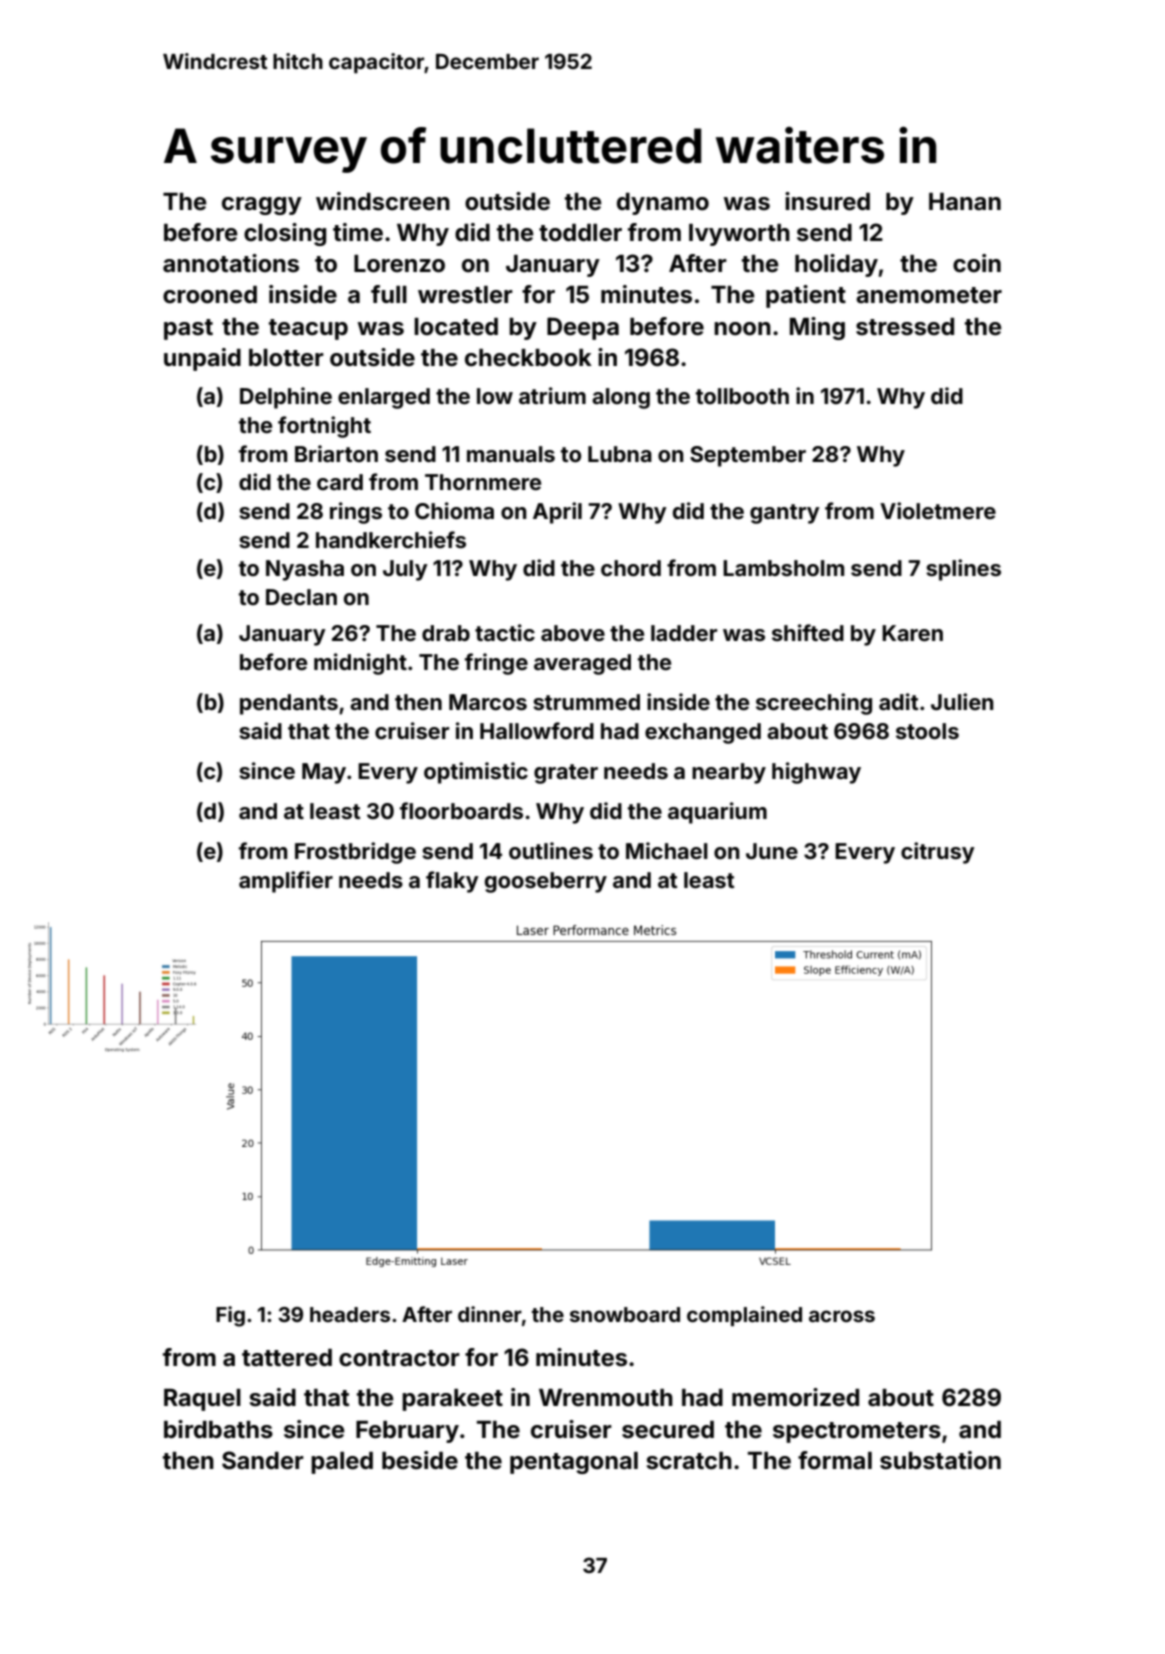  What do you see at coordinates (528, 358) in the page?
I see `checkbook` at bounding box center [528, 358].
